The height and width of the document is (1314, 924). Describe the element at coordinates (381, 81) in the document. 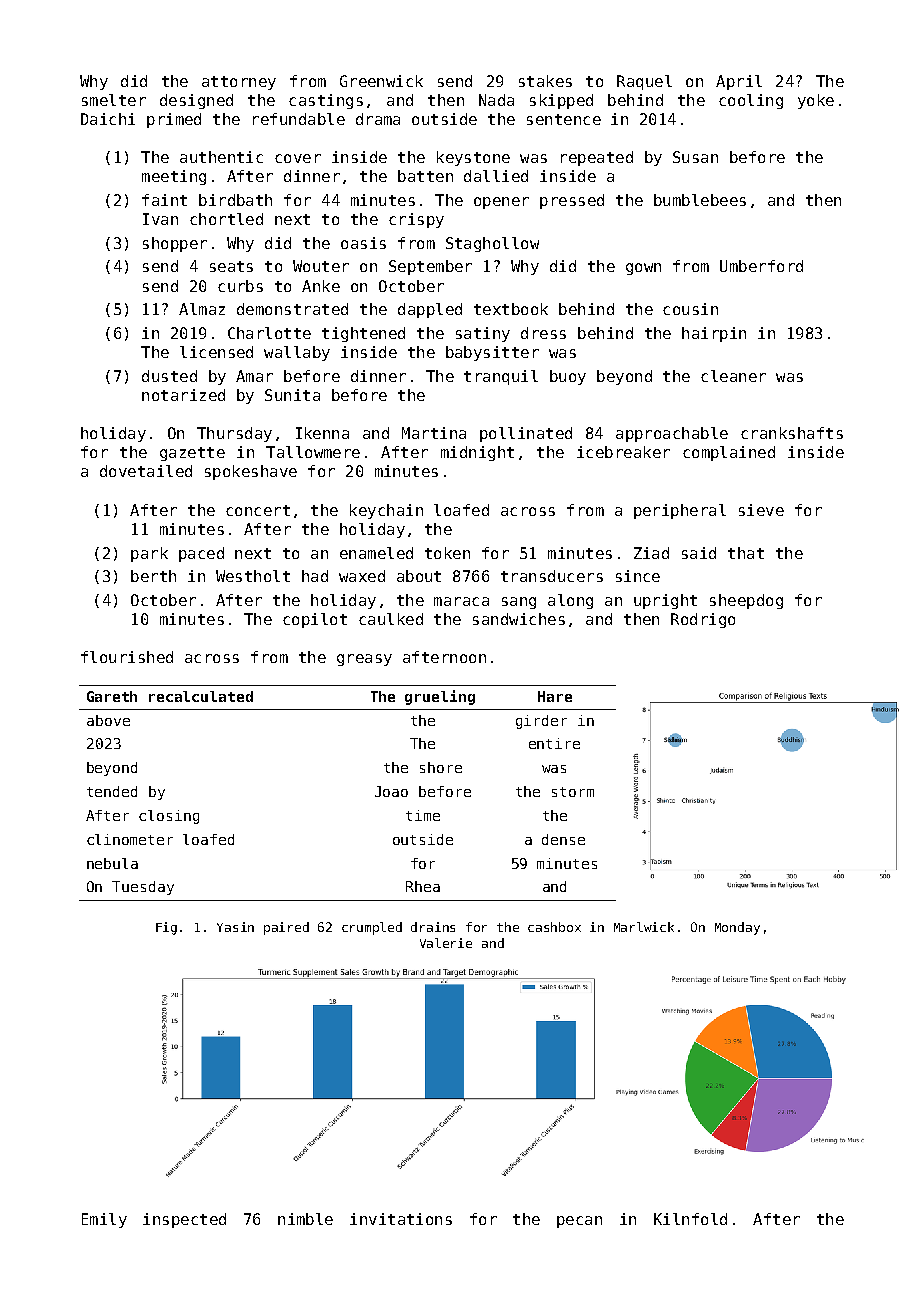

I see `Greenwick` at that location.
